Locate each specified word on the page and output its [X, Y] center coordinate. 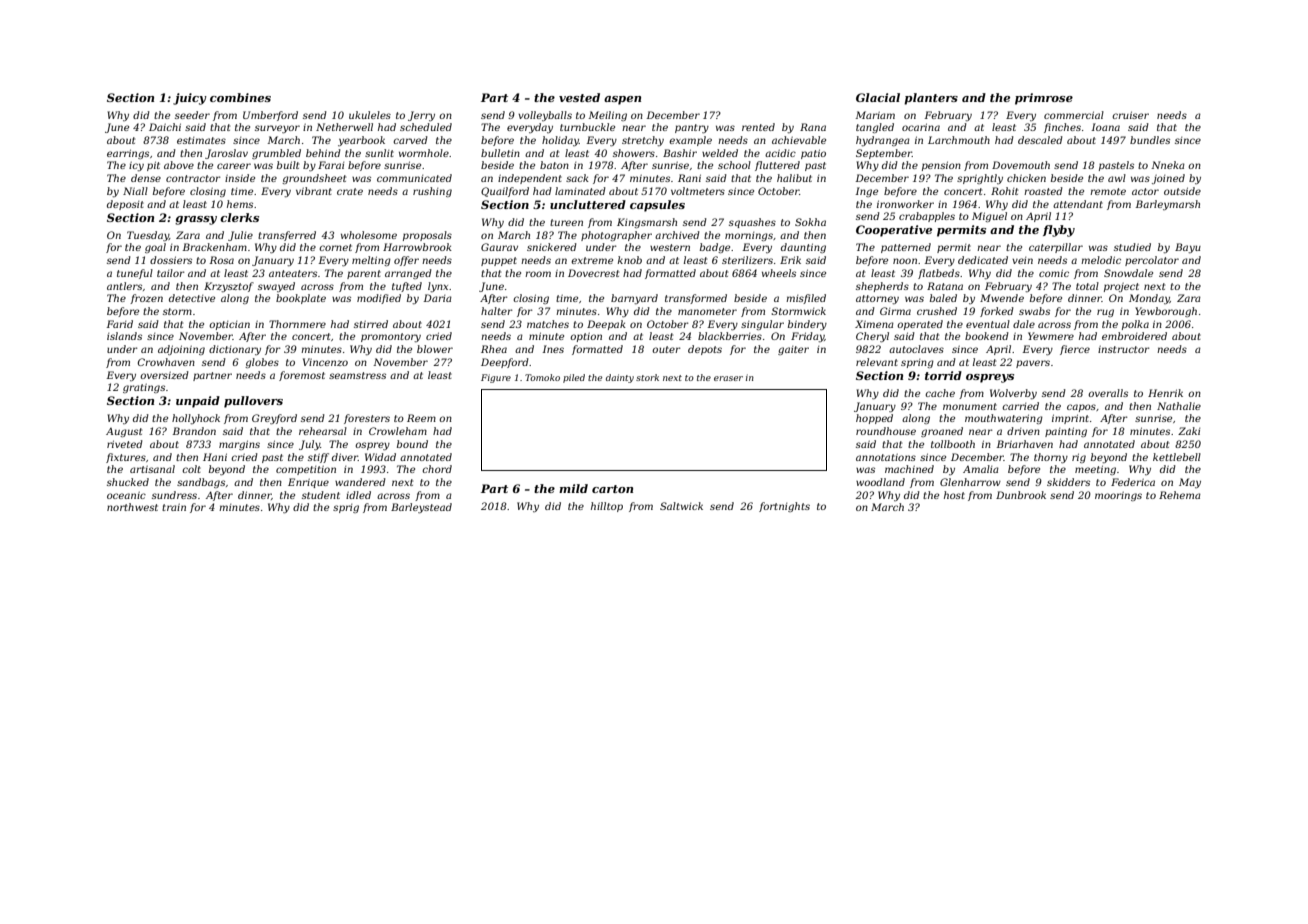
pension [941, 166]
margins [239, 445]
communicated [414, 178]
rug [1105, 313]
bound [412, 444]
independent [530, 179]
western [670, 247]
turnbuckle [587, 127]
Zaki [1189, 431]
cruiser [1130, 115]
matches [548, 324]
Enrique [308, 483]
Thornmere [297, 324]
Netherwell [344, 127]
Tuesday [148, 236]
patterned [906, 248]
